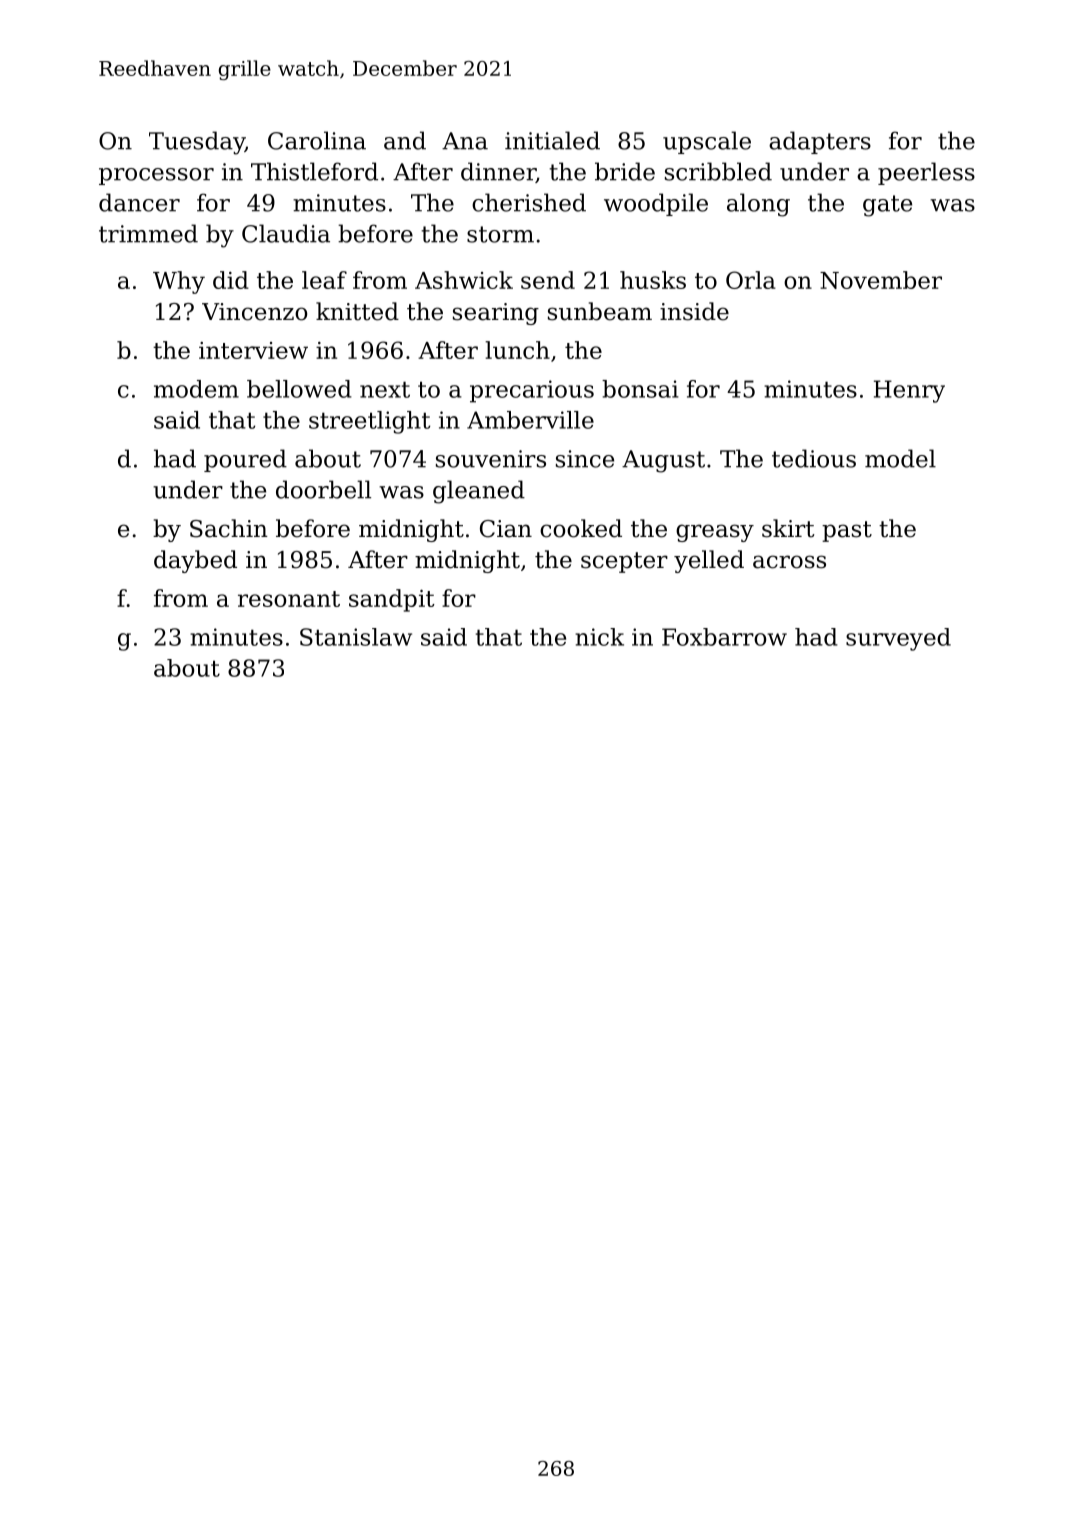 The width and height of the screenshot is (1074, 1526). I want to click on Foxbarrow, so click(724, 637).
